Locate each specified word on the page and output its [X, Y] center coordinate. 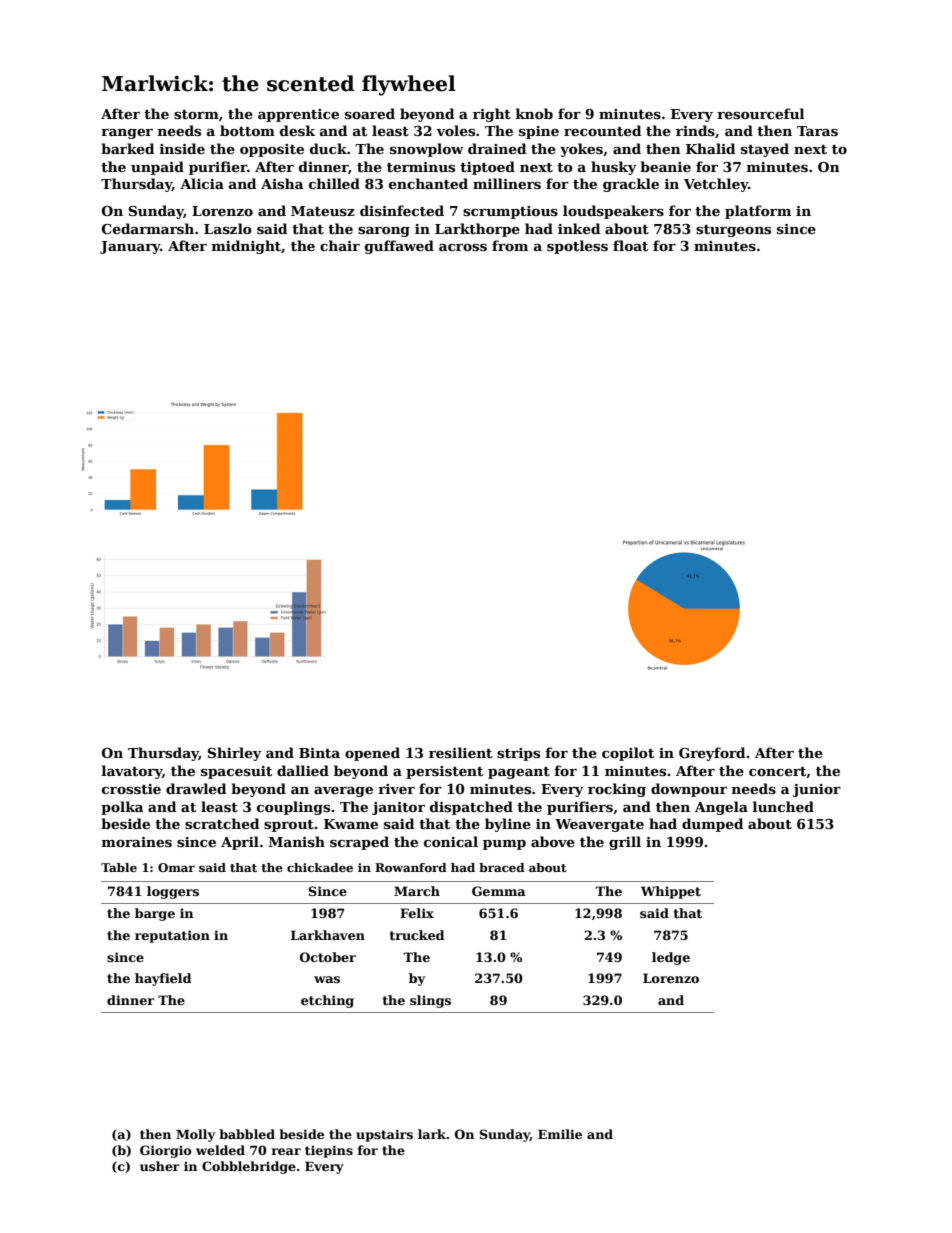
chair [340, 245]
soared [370, 113]
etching [327, 1001]
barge [155, 914]
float [630, 245]
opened [372, 754]
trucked [417, 935]
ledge [671, 958]
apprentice [298, 115]
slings [430, 1001]
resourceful [760, 113]
